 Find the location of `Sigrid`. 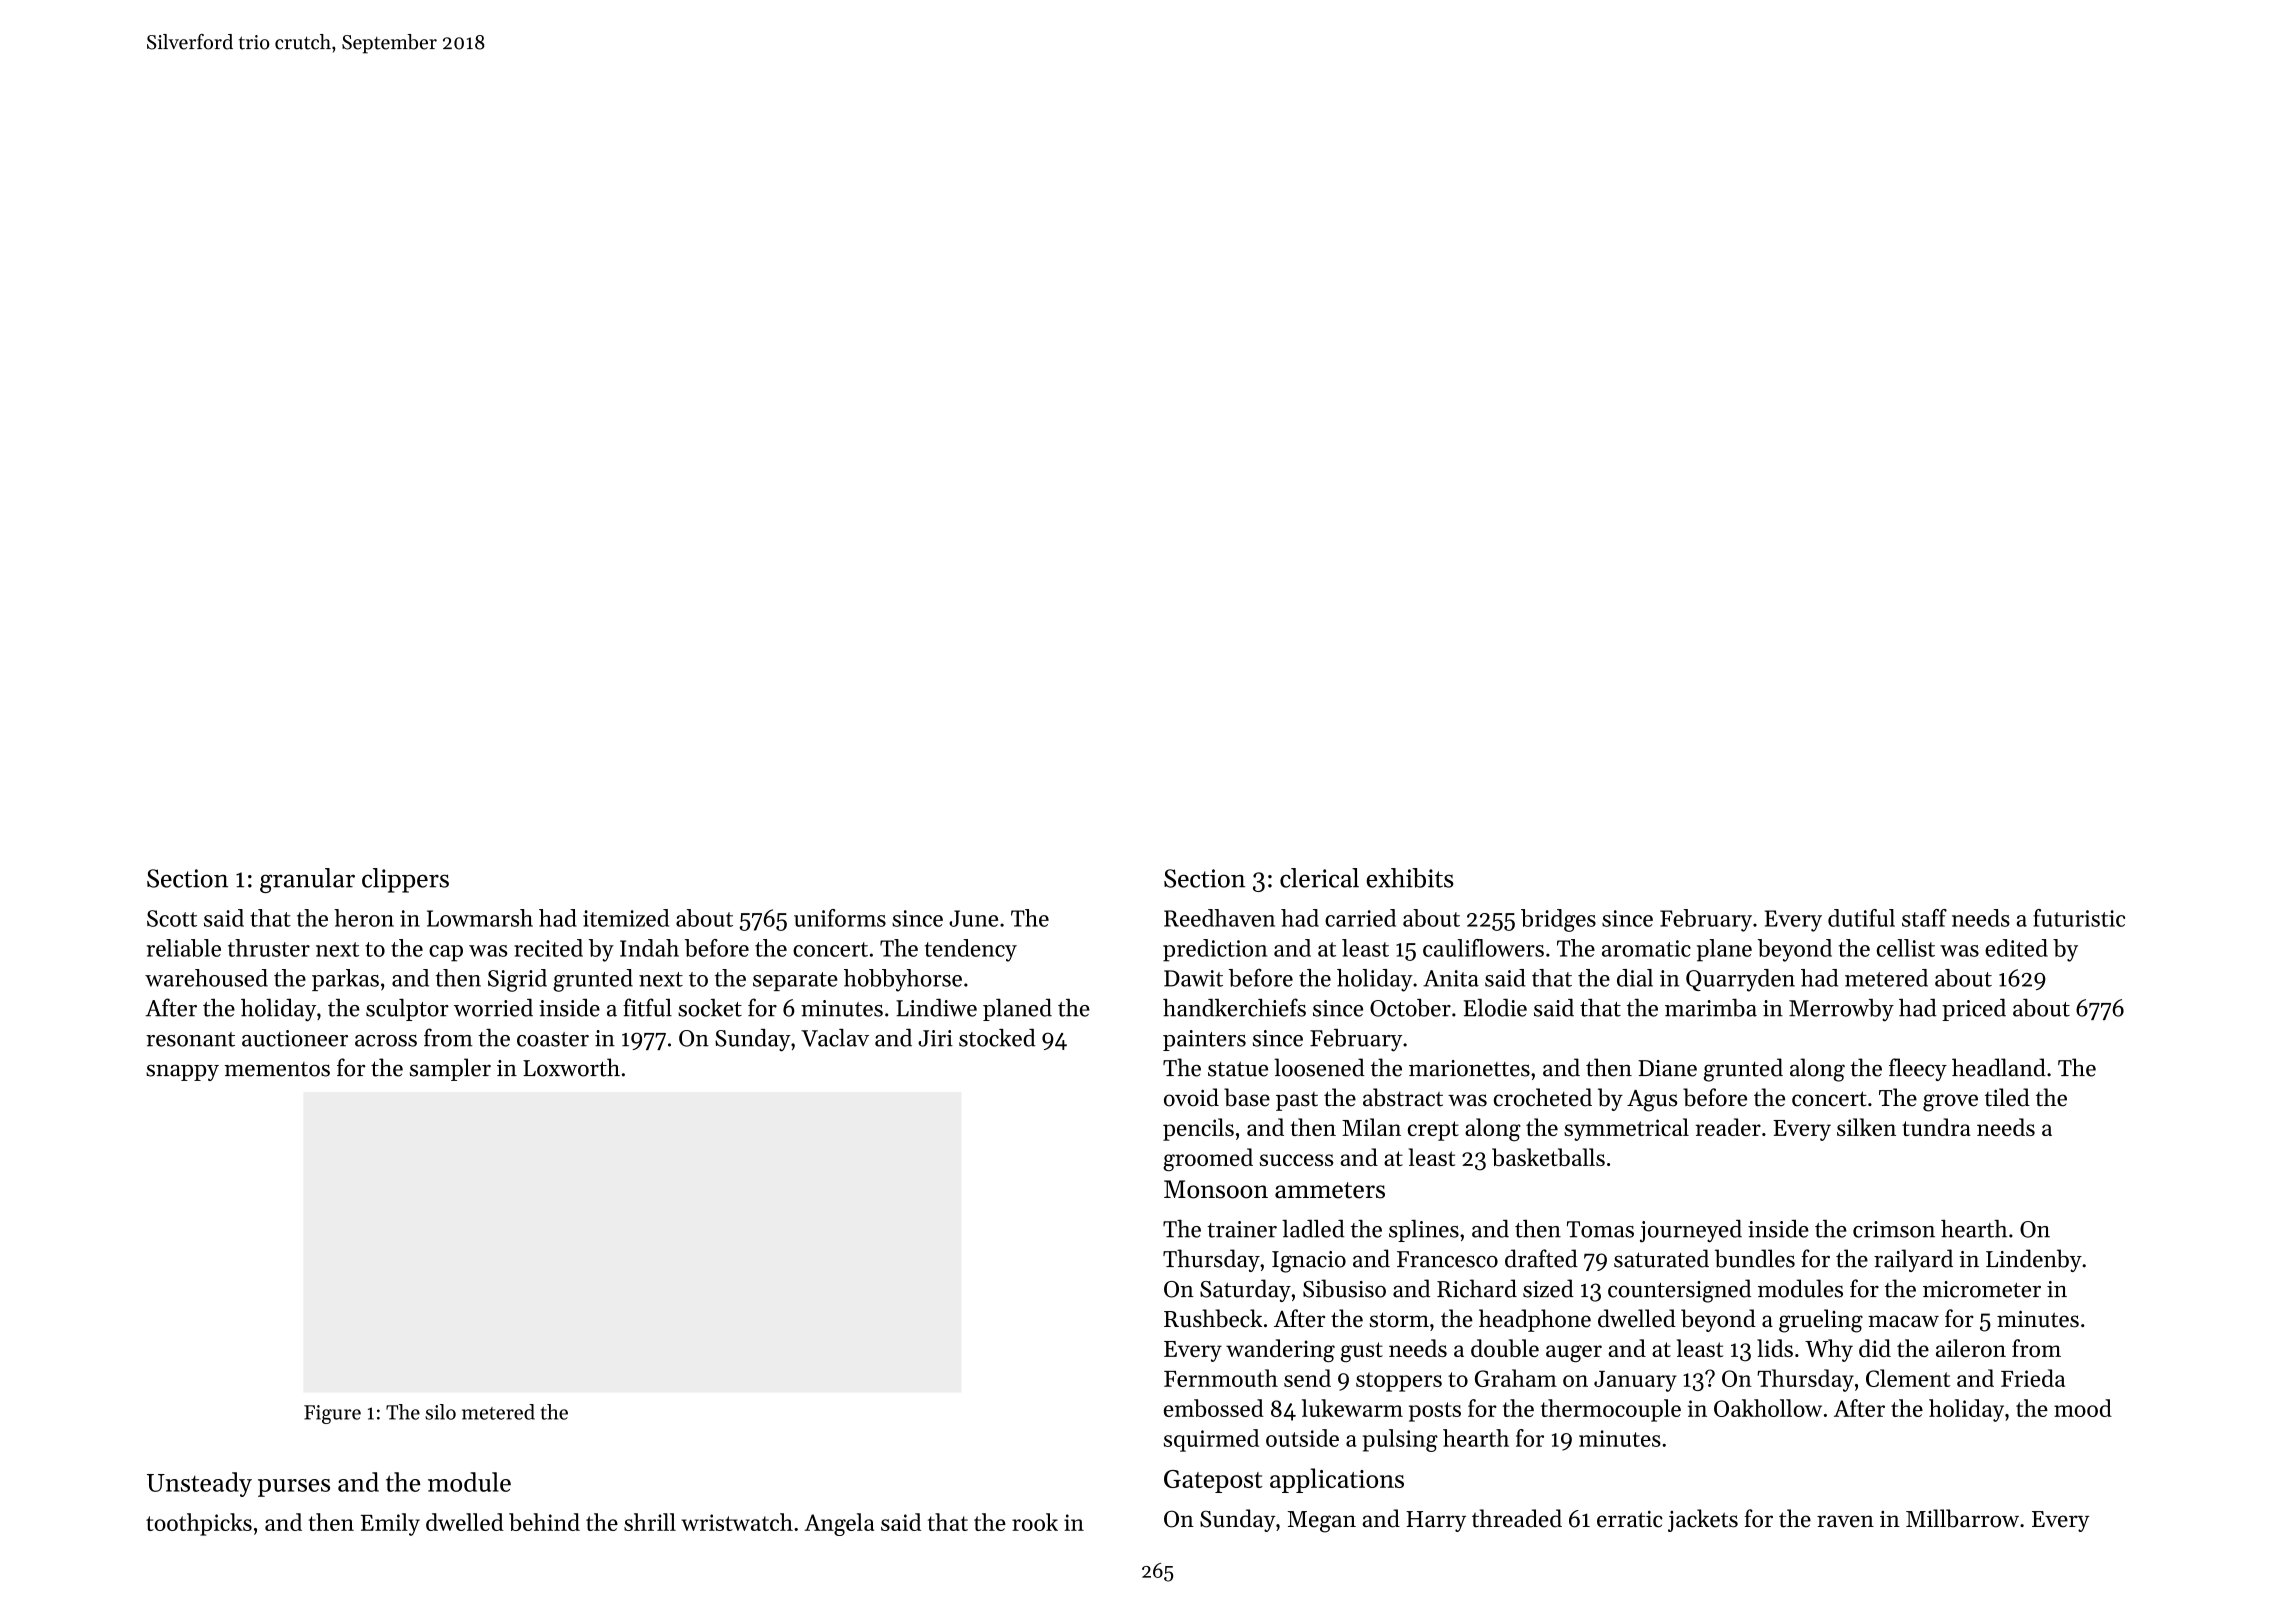

Sigrid is located at coordinates (517, 980).
